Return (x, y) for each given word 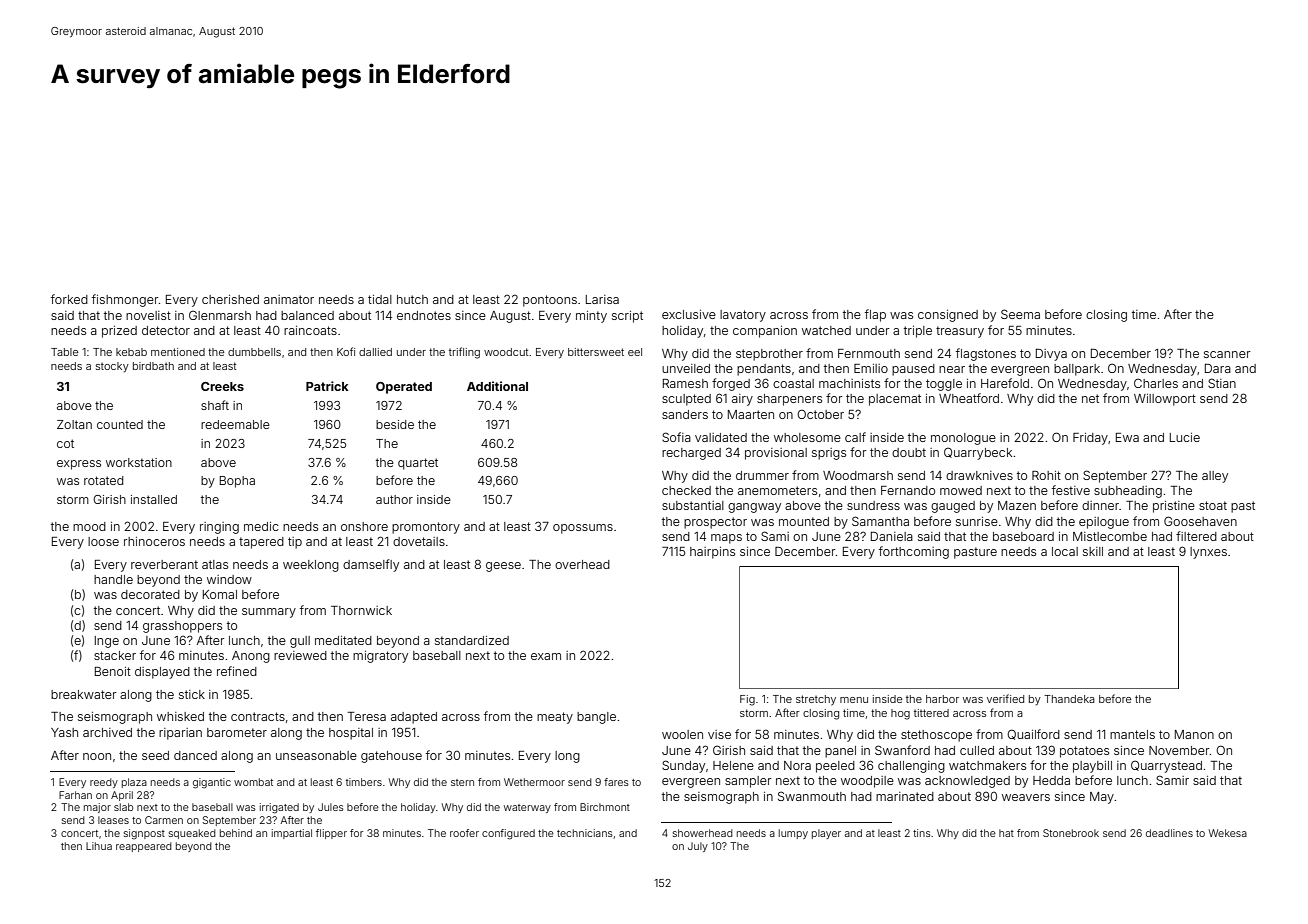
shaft (215, 405)
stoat (1213, 505)
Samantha (880, 521)
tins (922, 833)
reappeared (144, 847)
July (698, 847)
